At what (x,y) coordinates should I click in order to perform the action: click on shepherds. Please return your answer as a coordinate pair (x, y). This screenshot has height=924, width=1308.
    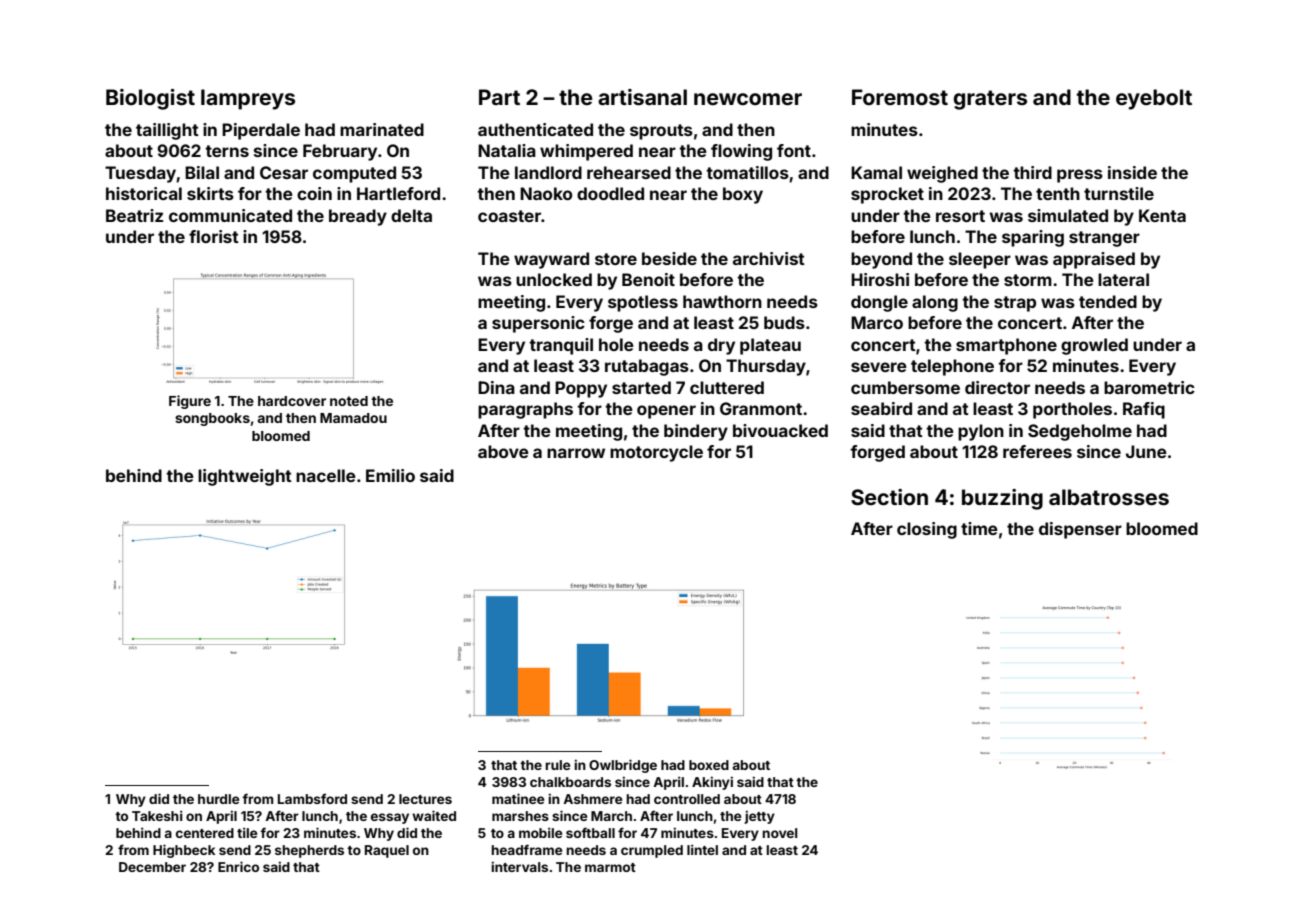
    Looking at the image, I should click on (309, 851).
